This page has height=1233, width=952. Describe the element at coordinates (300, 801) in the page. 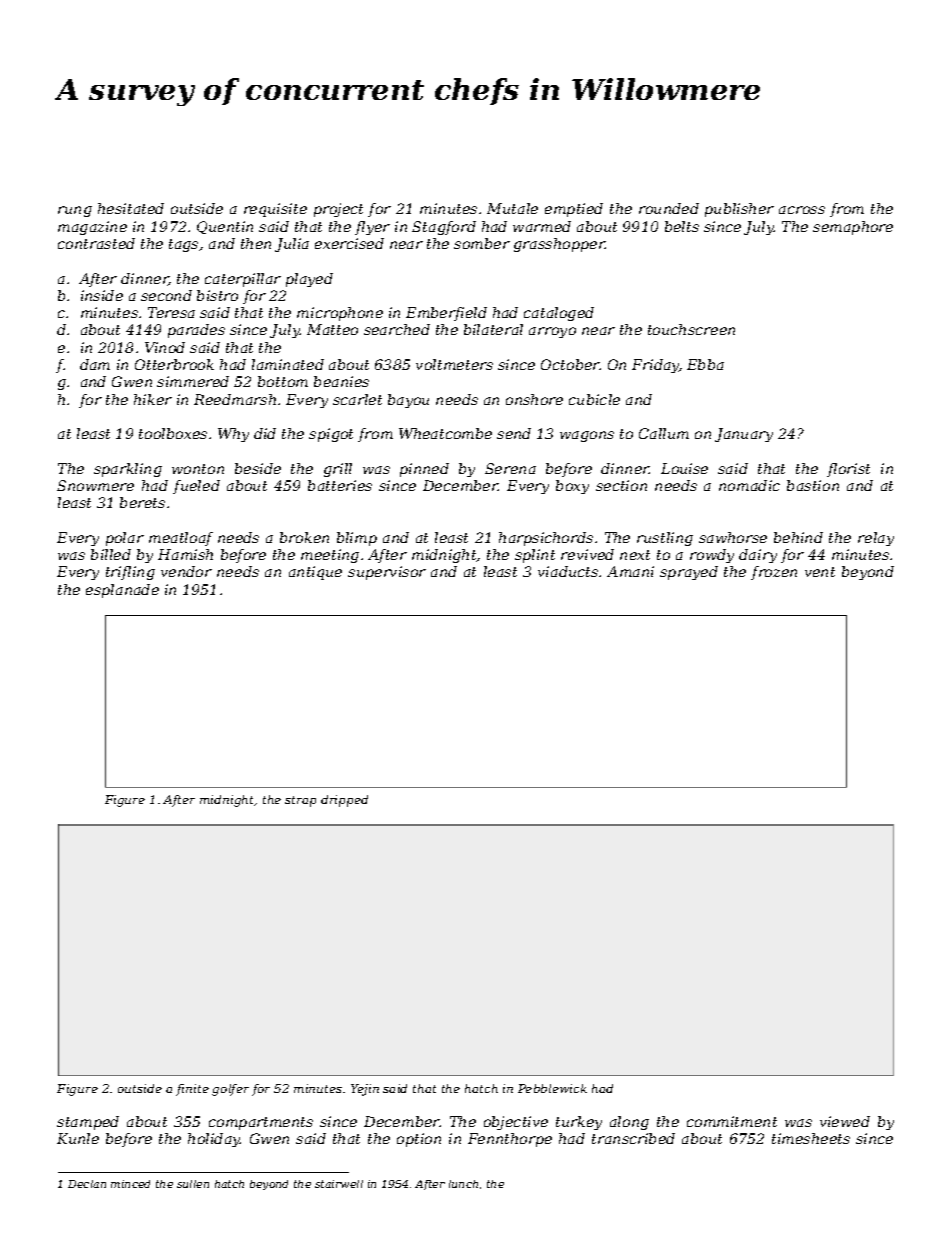

I see `strap` at that location.
